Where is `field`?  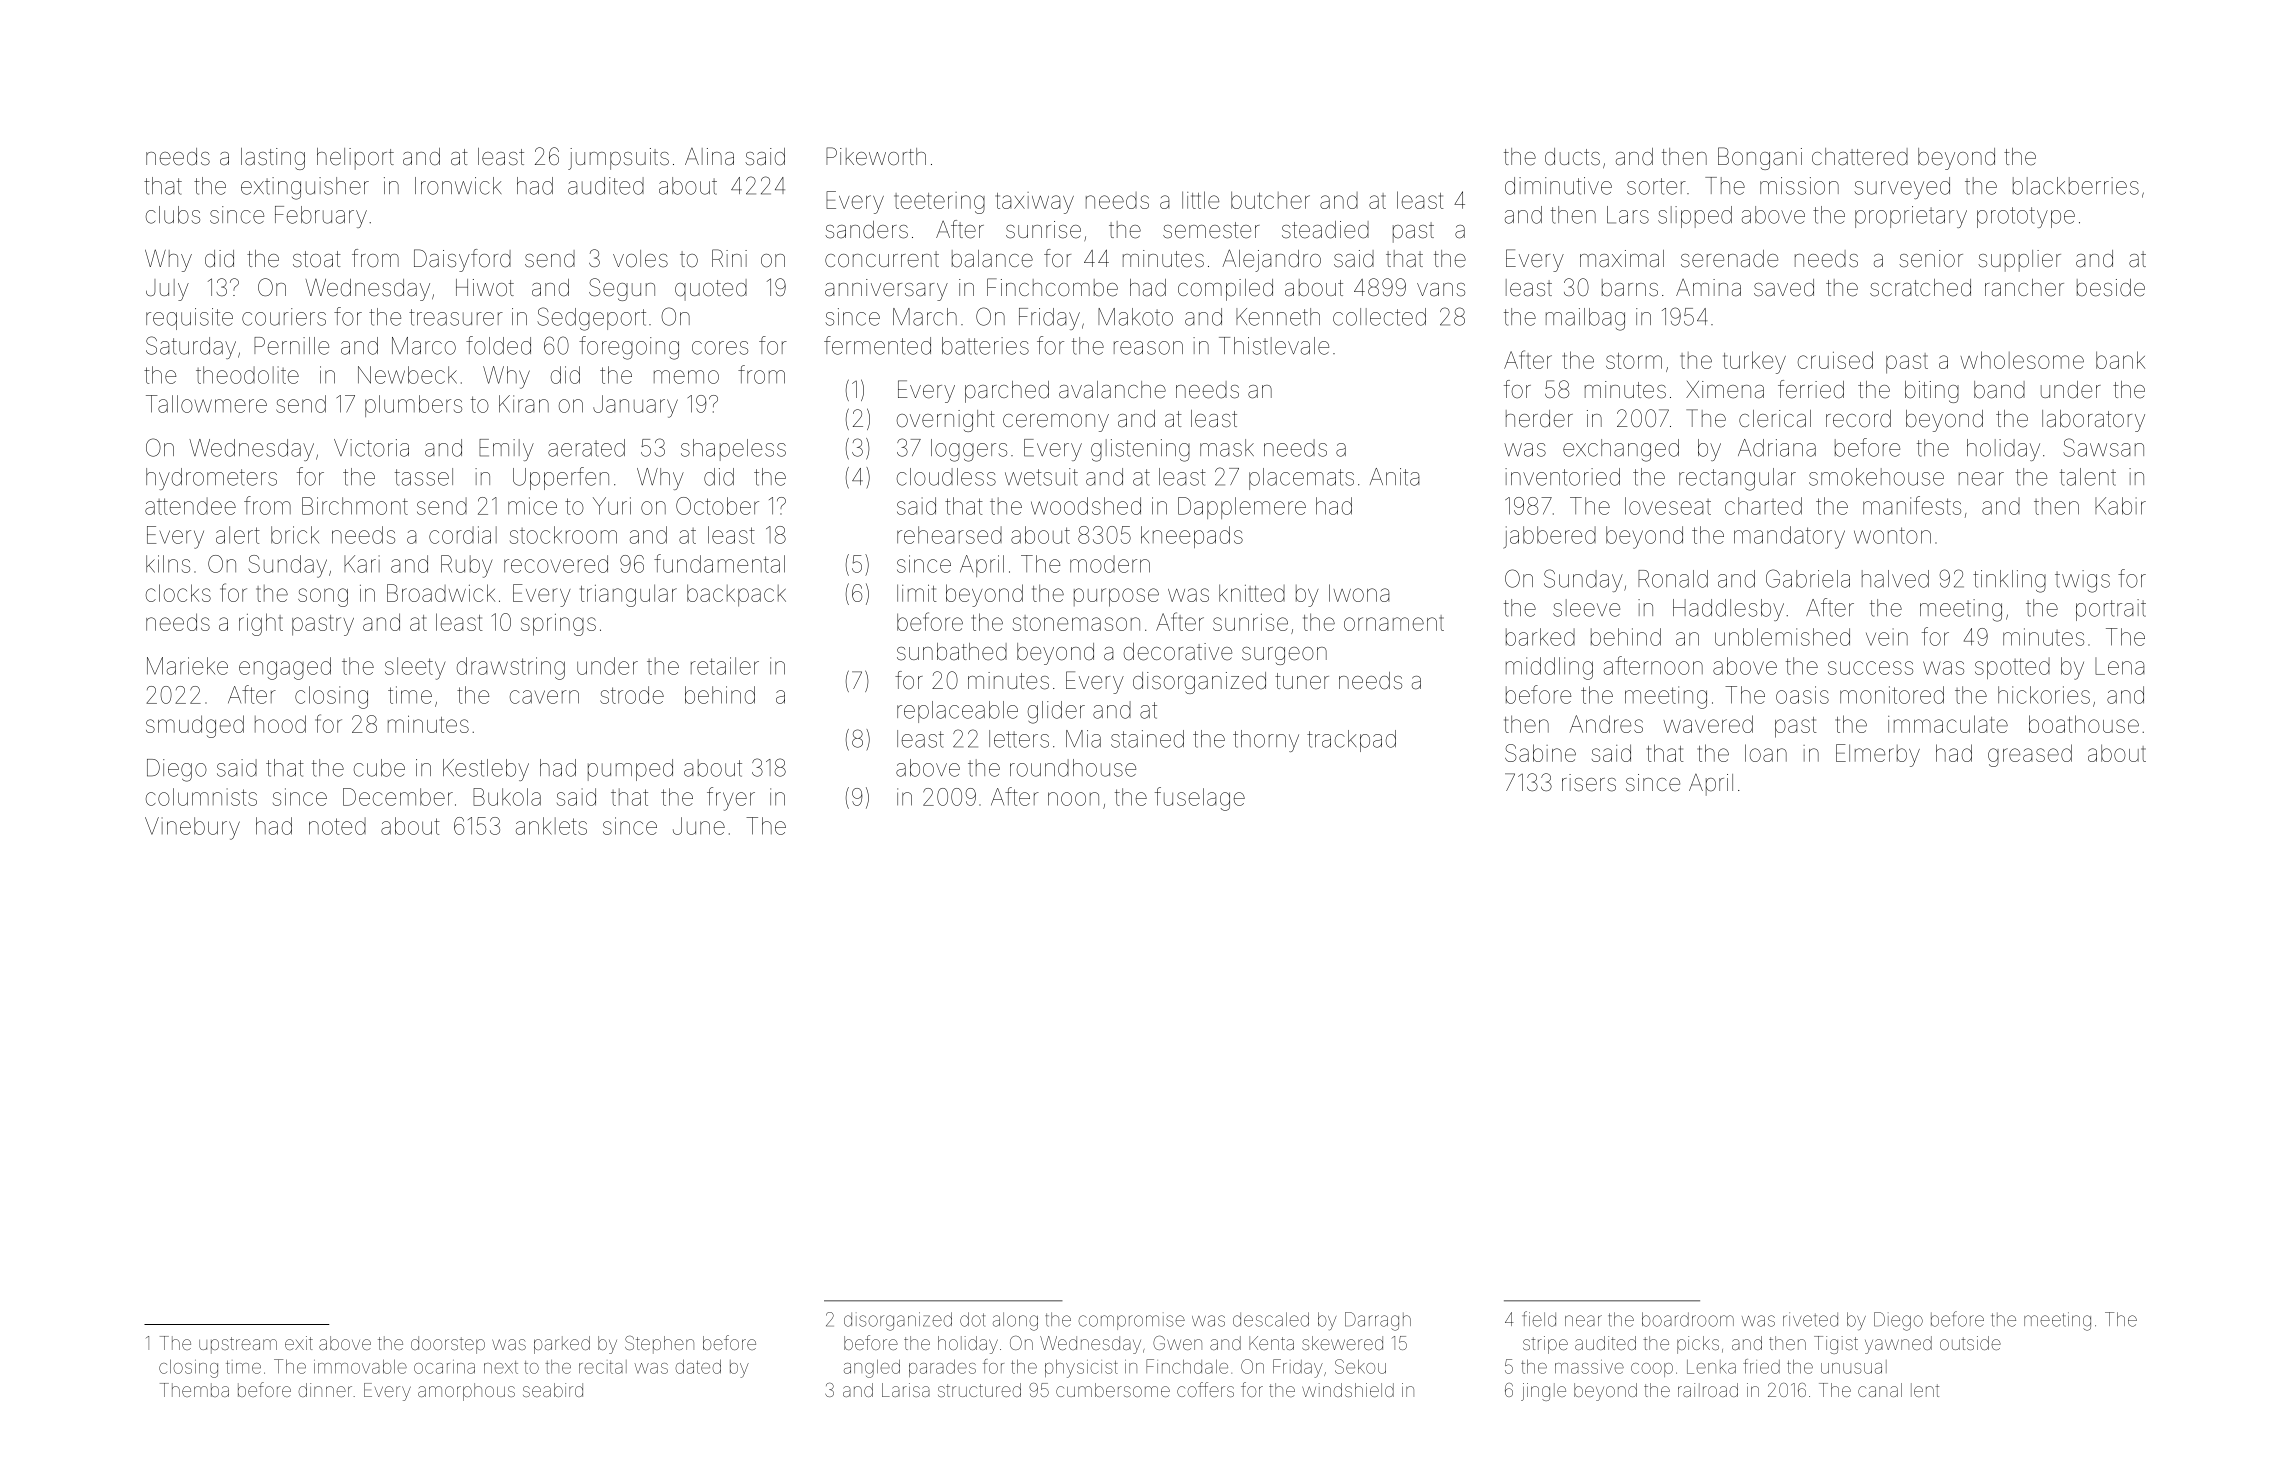 field is located at coordinates (1539, 1319).
